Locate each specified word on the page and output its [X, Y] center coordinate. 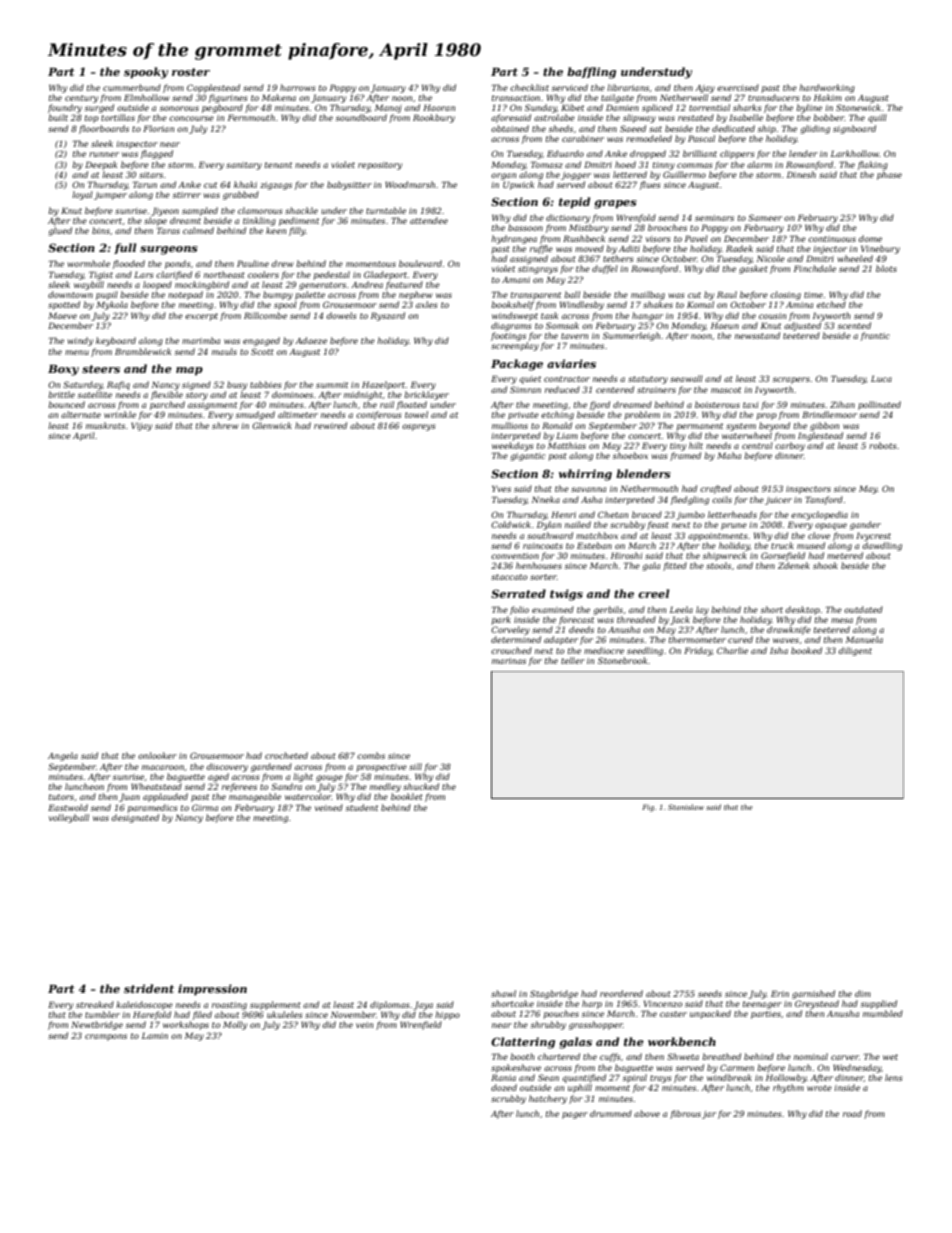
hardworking [827, 88]
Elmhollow [147, 97]
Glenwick [272, 425]
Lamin [155, 1035]
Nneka [546, 499]
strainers [656, 390]
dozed [504, 1087]
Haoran [439, 107]
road [852, 1113]
